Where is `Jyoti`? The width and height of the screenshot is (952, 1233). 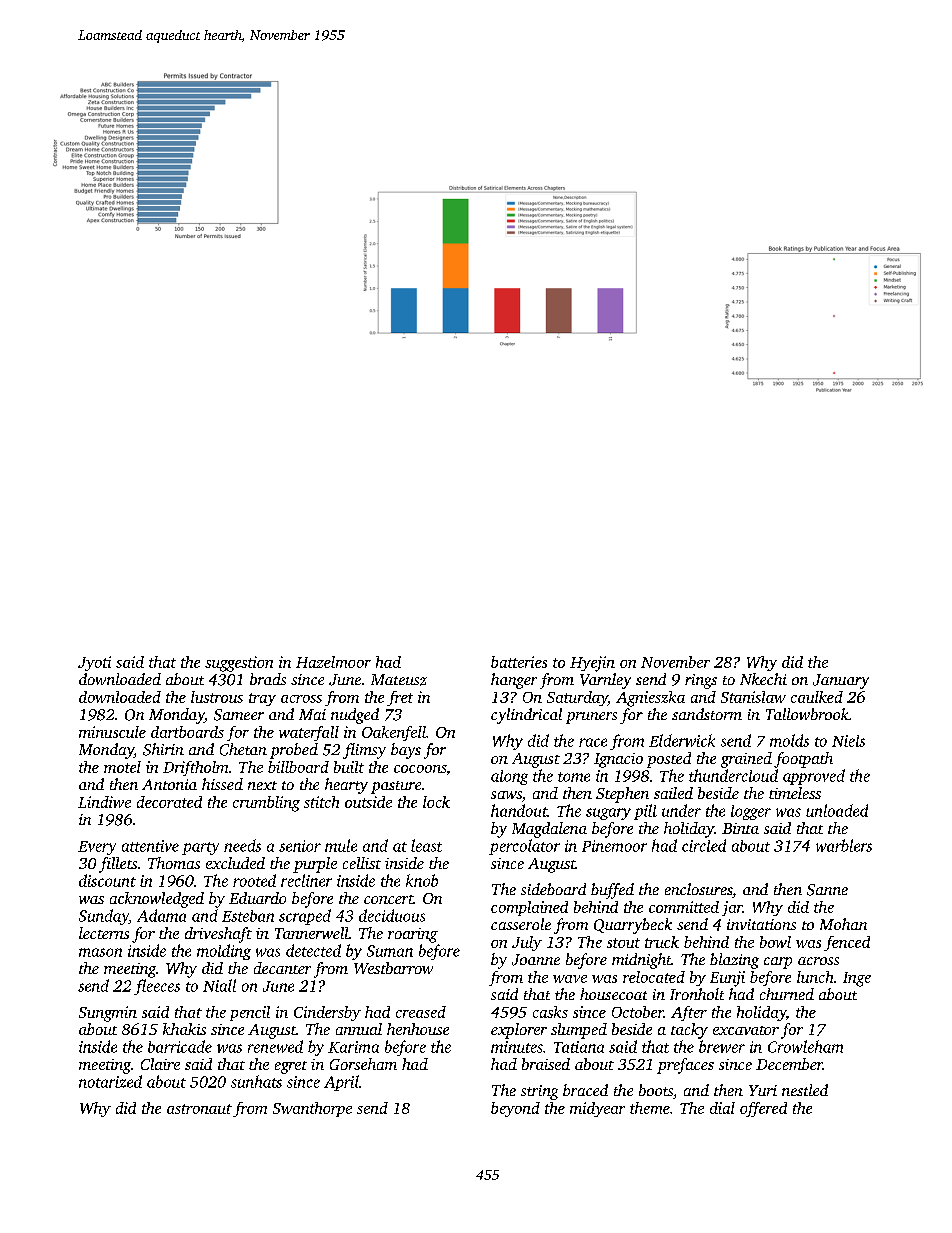 Jyoti is located at coordinates (94, 663).
